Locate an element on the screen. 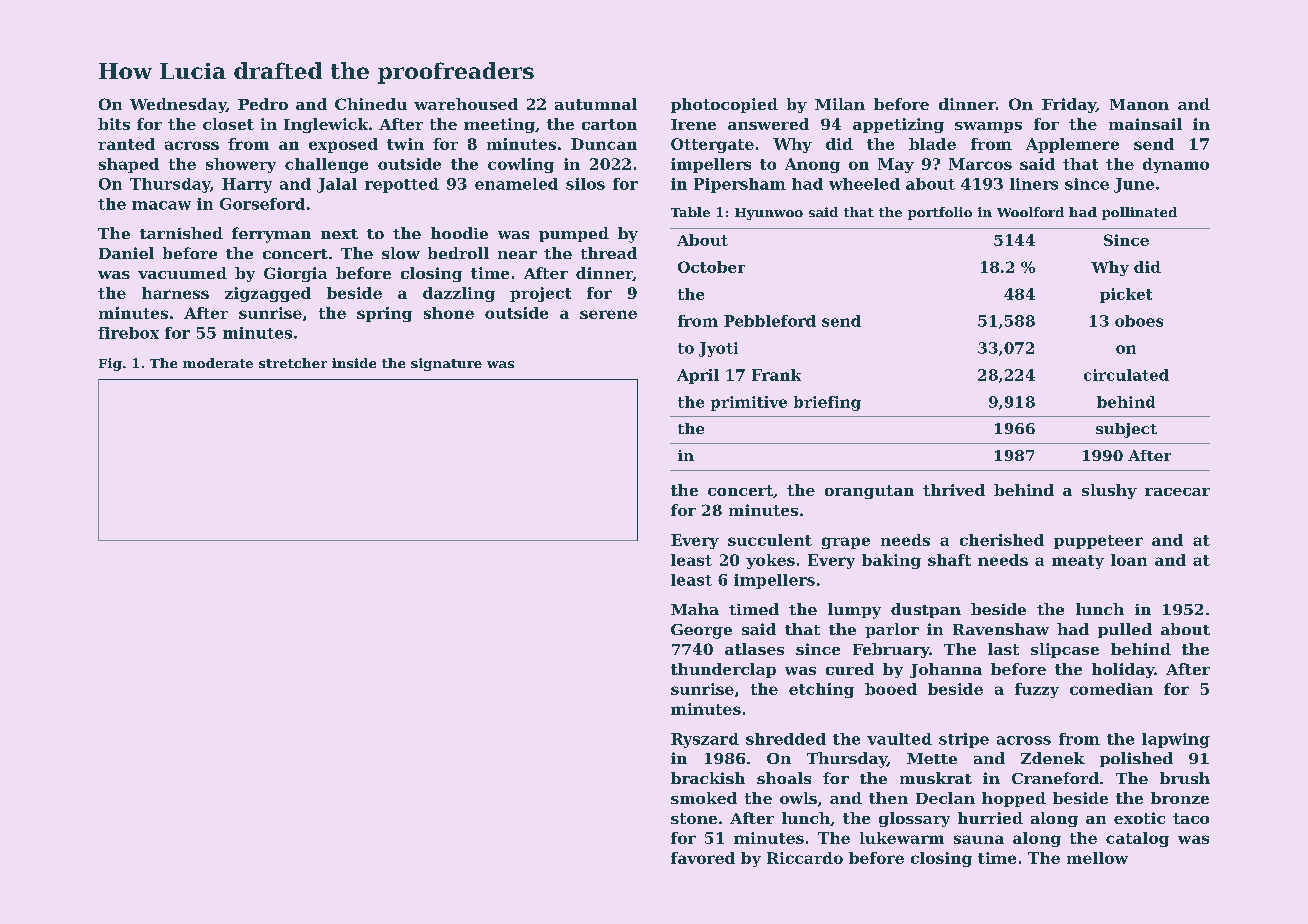  succulent is located at coordinates (770, 540).
